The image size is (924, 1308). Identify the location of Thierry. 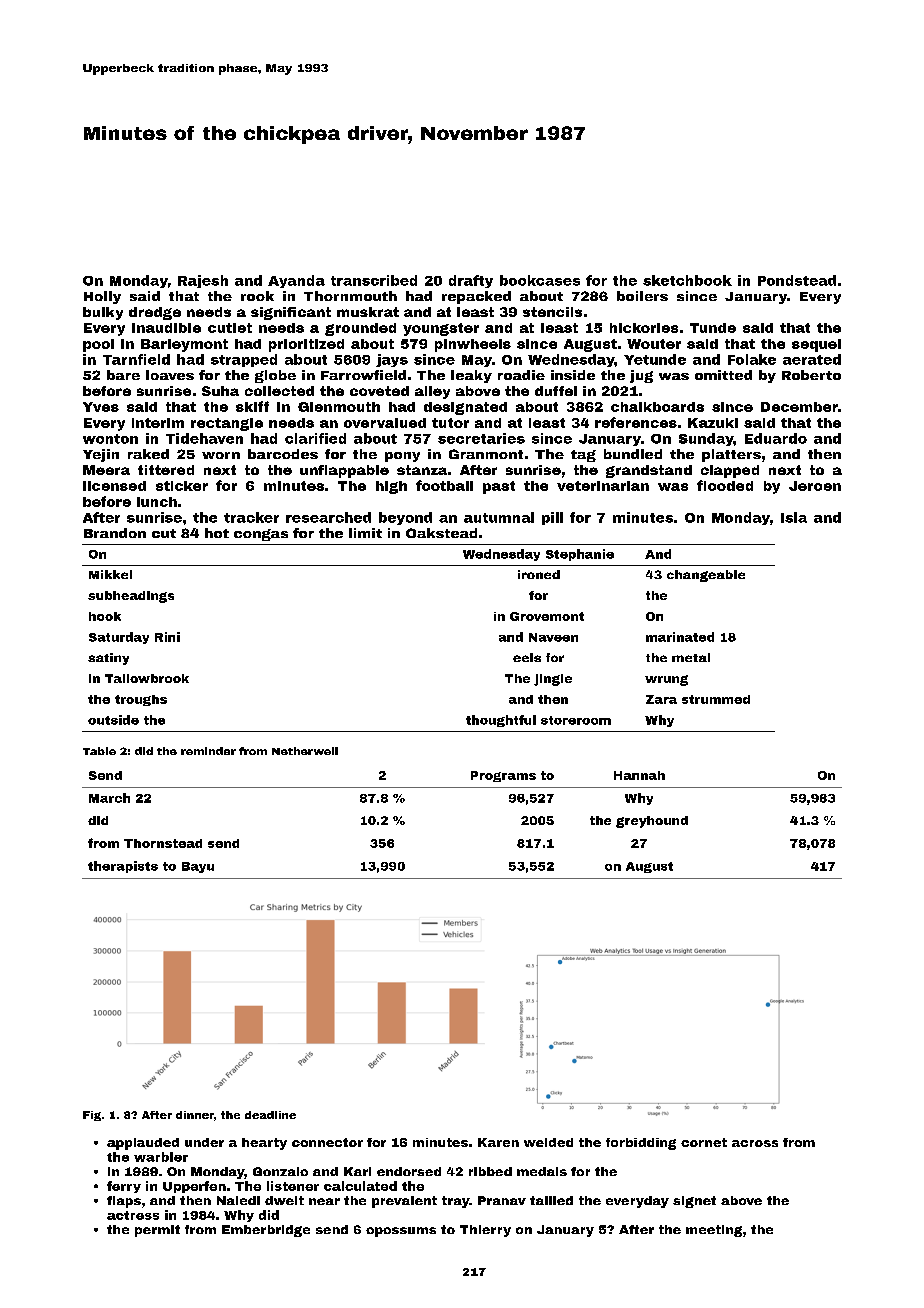
(485, 1231).
